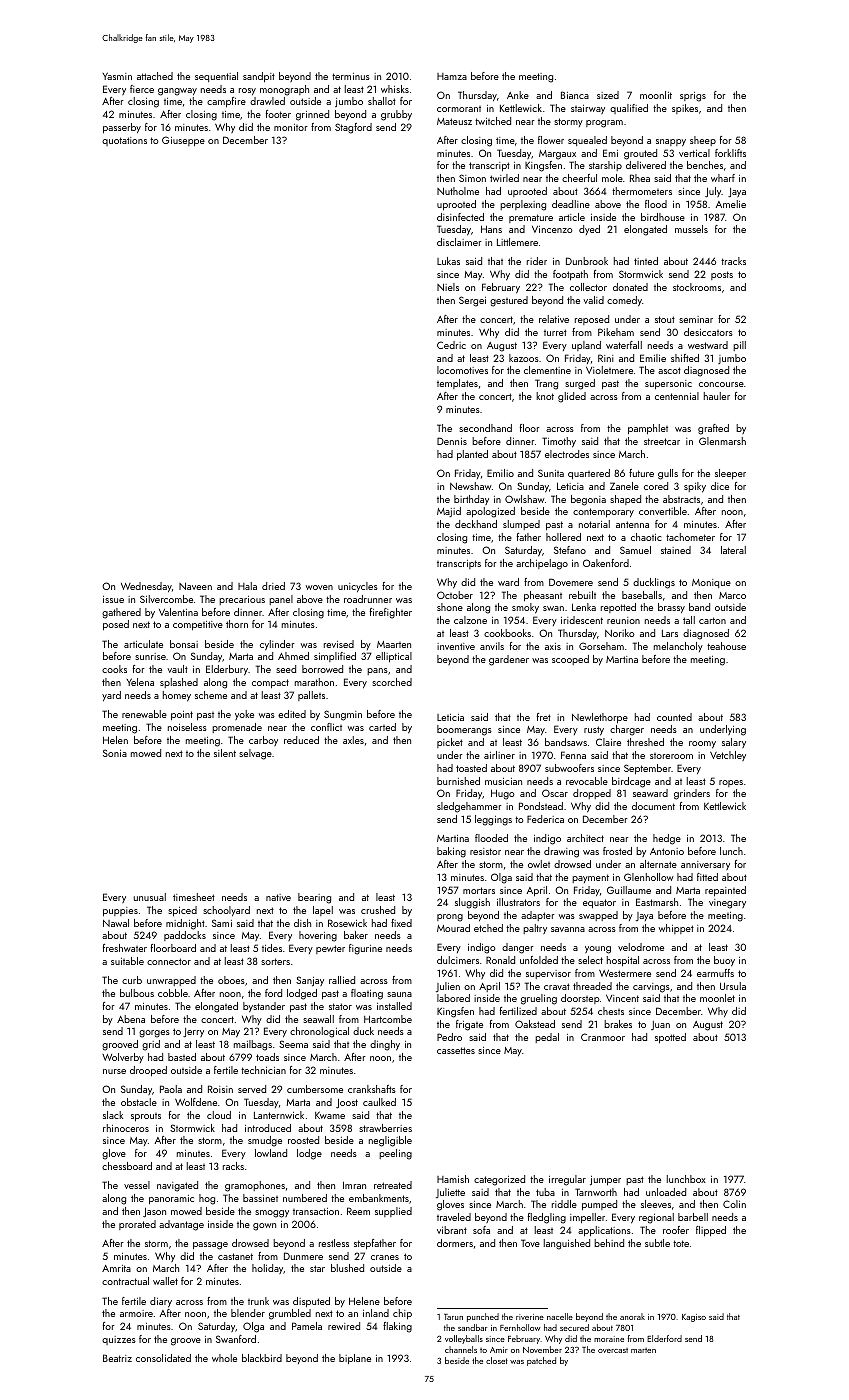 This screenshot has height=1400, width=849. What do you see at coordinates (224, 1358) in the screenshot?
I see `whole` at bounding box center [224, 1358].
